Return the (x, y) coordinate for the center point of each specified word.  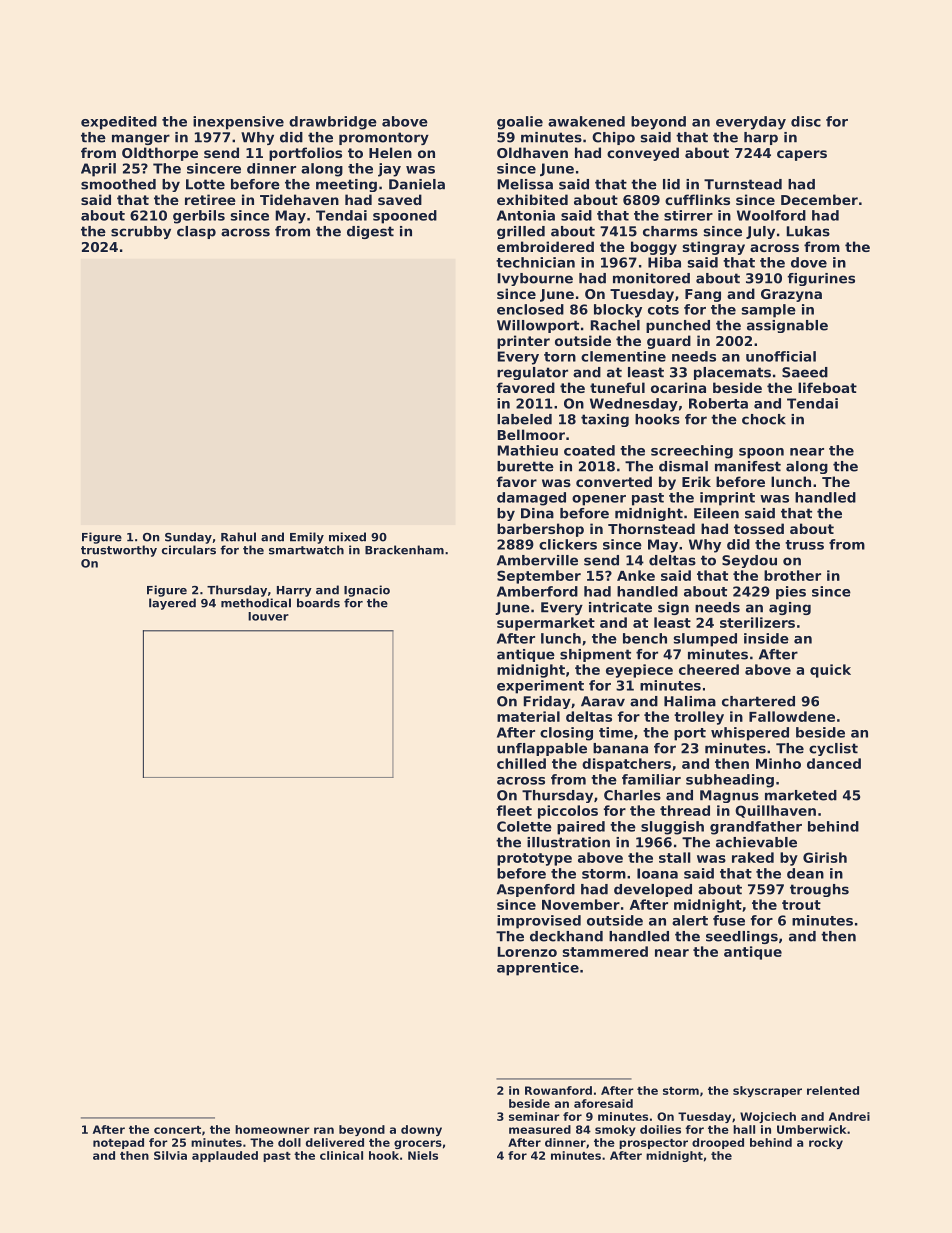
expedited (119, 123)
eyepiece (639, 671)
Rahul (238, 537)
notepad (118, 1143)
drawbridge (333, 123)
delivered (335, 1142)
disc (806, 121)
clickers (568, 544)
